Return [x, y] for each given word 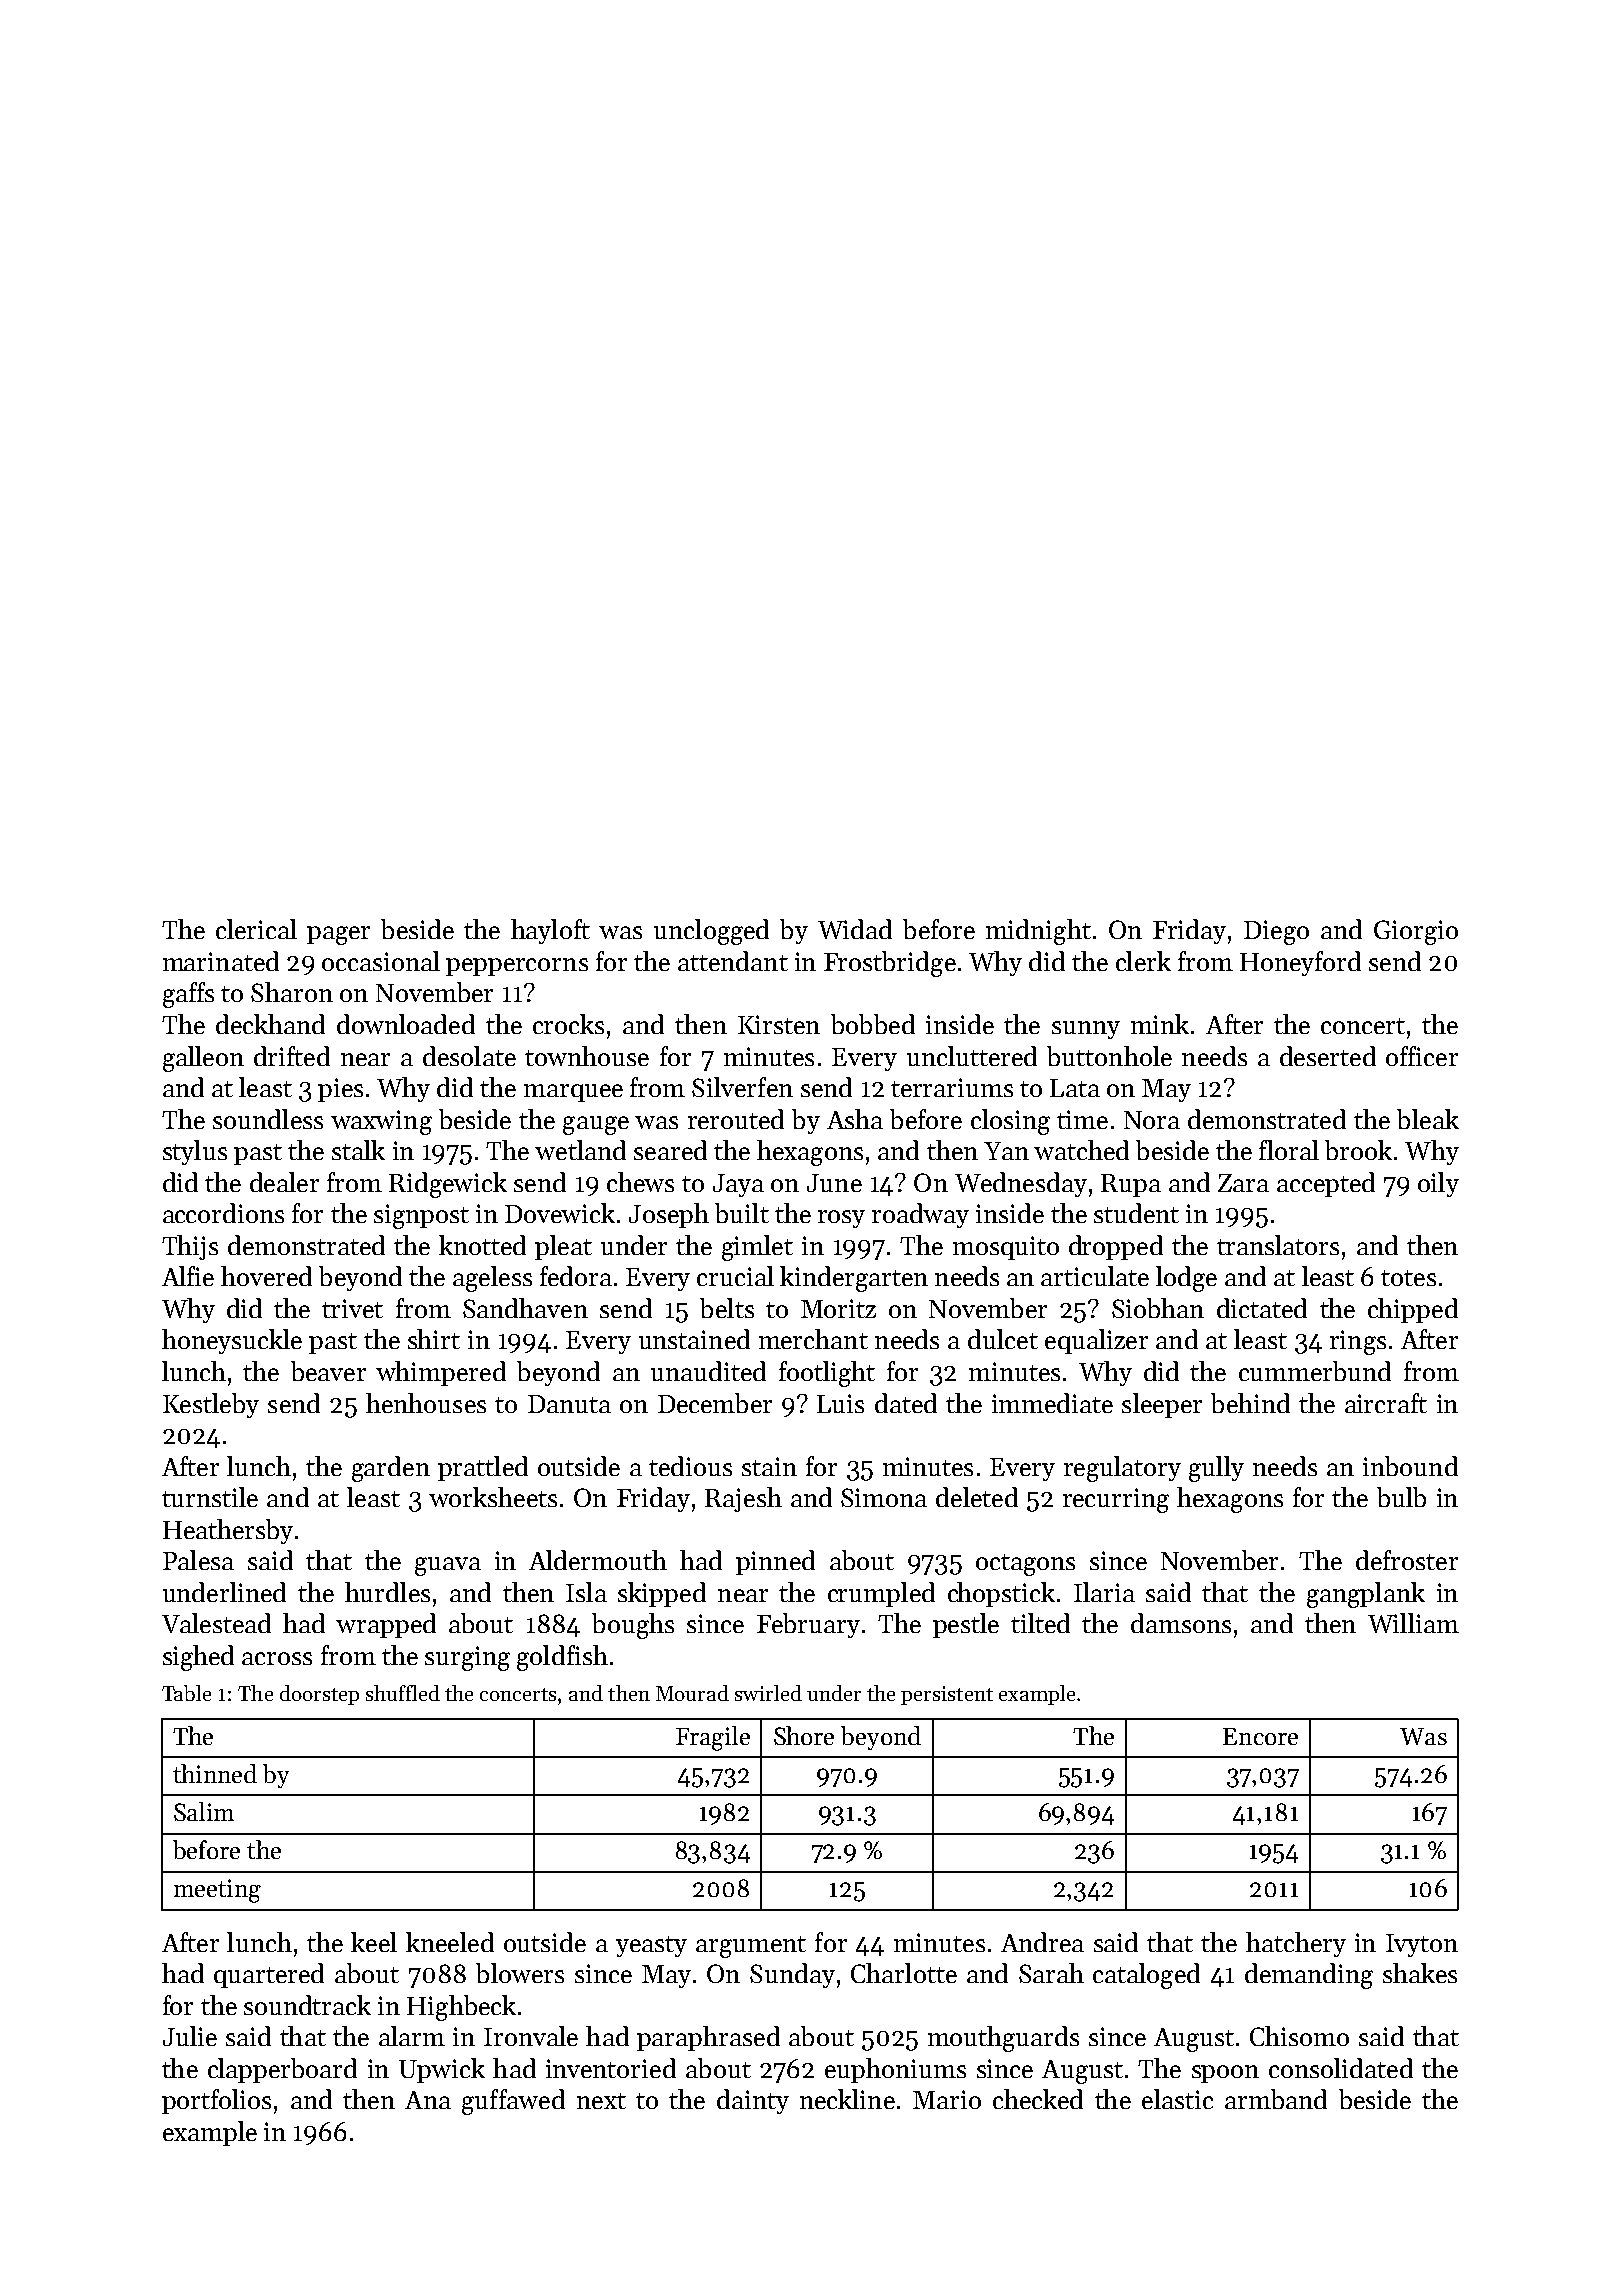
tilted [1040, 1623]
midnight [1038, 932]
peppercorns [517, 967]
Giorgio [1416, 932]
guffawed [513, 2102]
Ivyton [1422, 1945]
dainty [753, 2101]
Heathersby [228, 1531]
